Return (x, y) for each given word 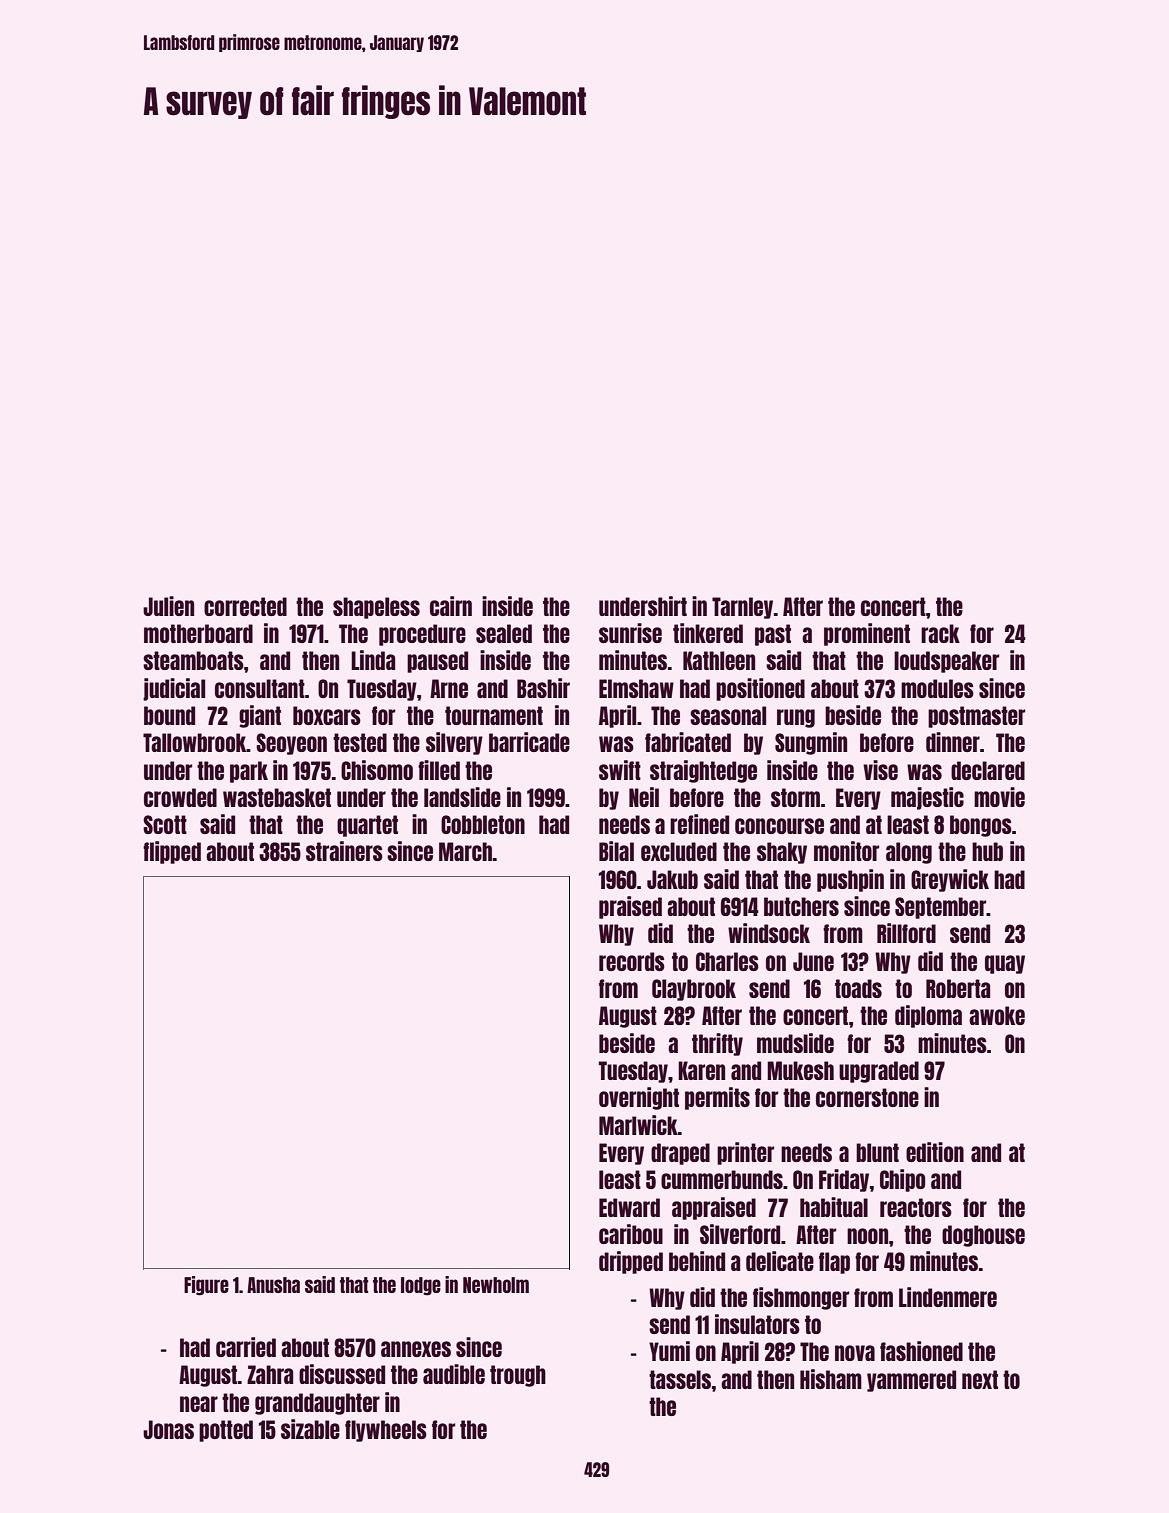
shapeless (376, 608)
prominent (867, 634)
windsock (769, 933)
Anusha (273, 1285)
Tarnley (742, 608)
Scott (165, 824)
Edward (629, 1207)
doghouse (983, 1236)
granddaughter (317, 1404)
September (941, 908)
